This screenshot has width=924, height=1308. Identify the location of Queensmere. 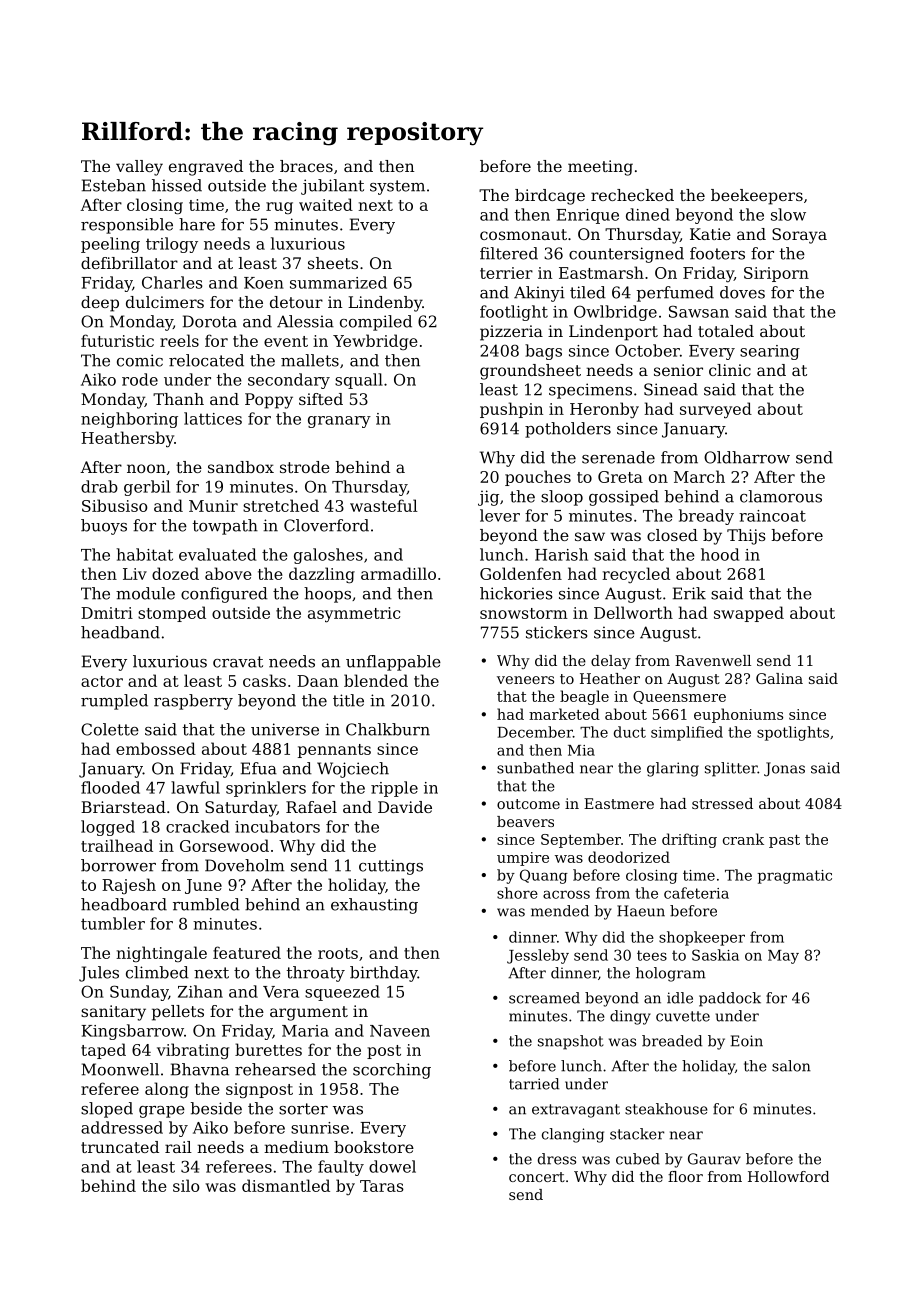
(679, 697).
